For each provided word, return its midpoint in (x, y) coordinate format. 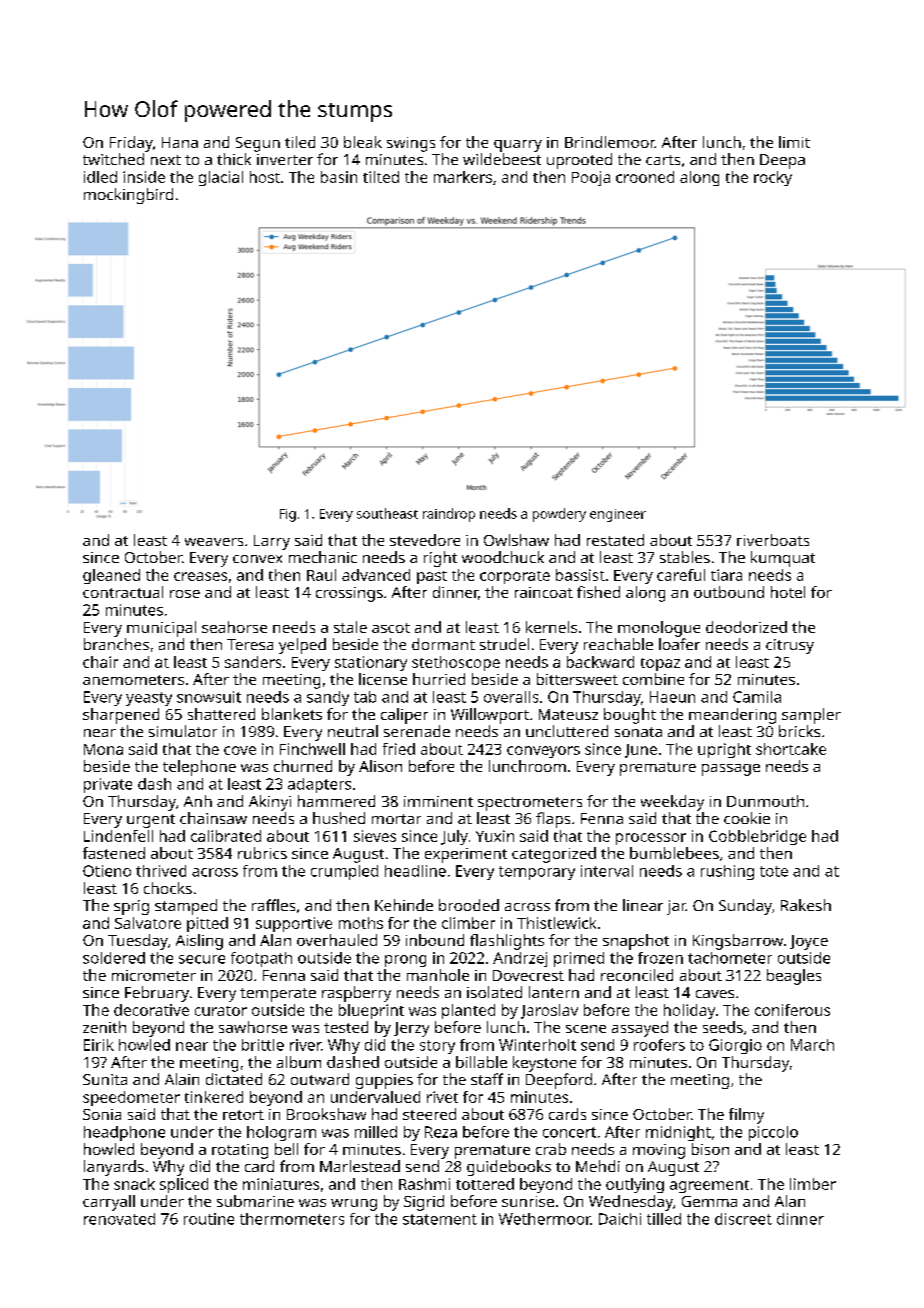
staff (487, 1079)
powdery (559, 515)
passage (731, 770)
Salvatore (148, 923)
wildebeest (502, 159)
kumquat (783, 559)
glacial (221, 178)
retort (243, 1115)
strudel (504, 644)
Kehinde (404, 905)
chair (100, 662)
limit (794, 142)
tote (774, 871)
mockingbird (128, 196)
